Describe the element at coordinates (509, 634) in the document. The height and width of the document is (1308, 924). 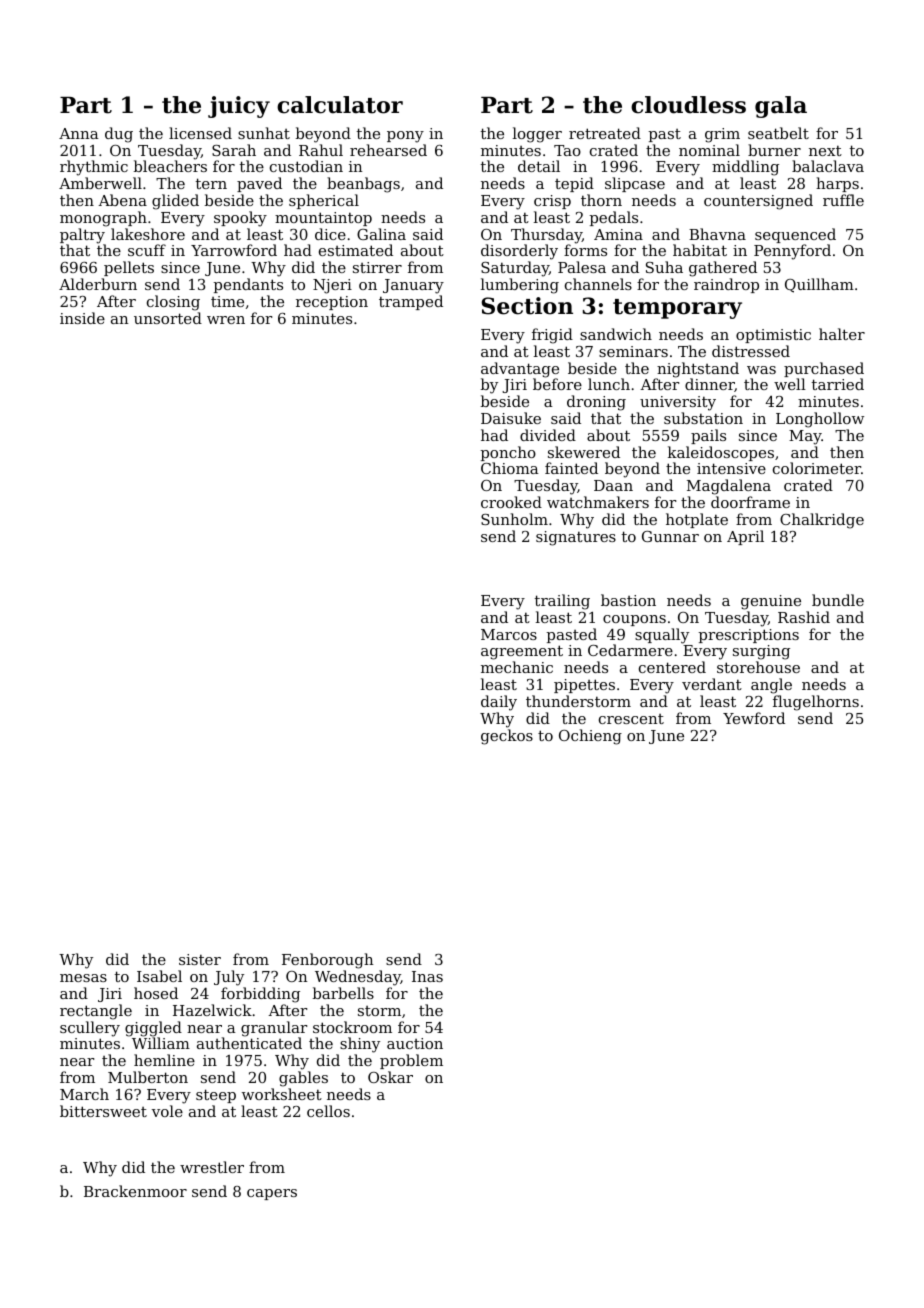
I see `Marcos` at that location.
